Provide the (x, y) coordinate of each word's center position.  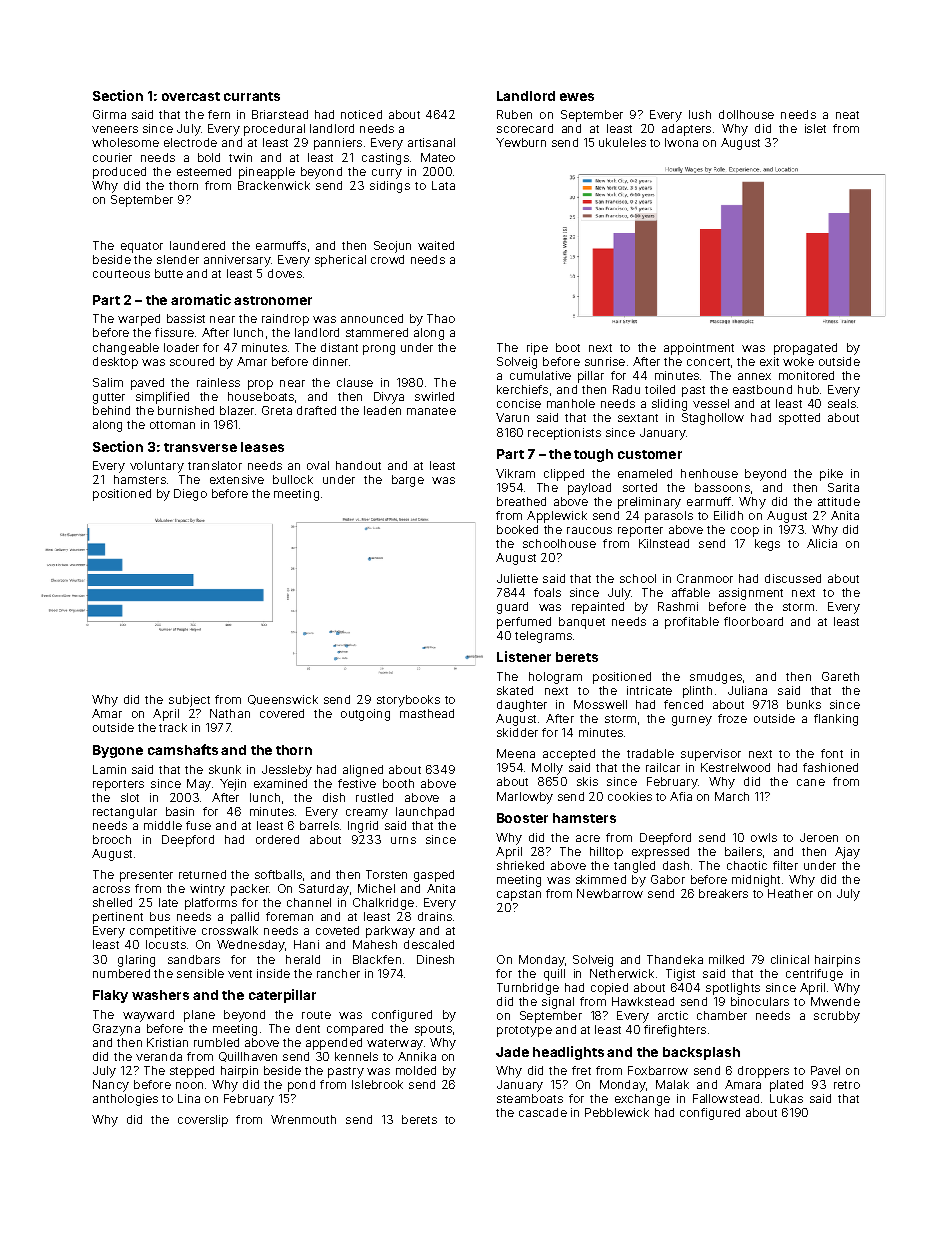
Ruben (514, 114)
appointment (699, 349)
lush (700, 114)
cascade (543, 1112)
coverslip (203, 1121)
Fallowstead (726, 1098)
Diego (190, 495)
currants (252, 96)
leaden (382, 410)
